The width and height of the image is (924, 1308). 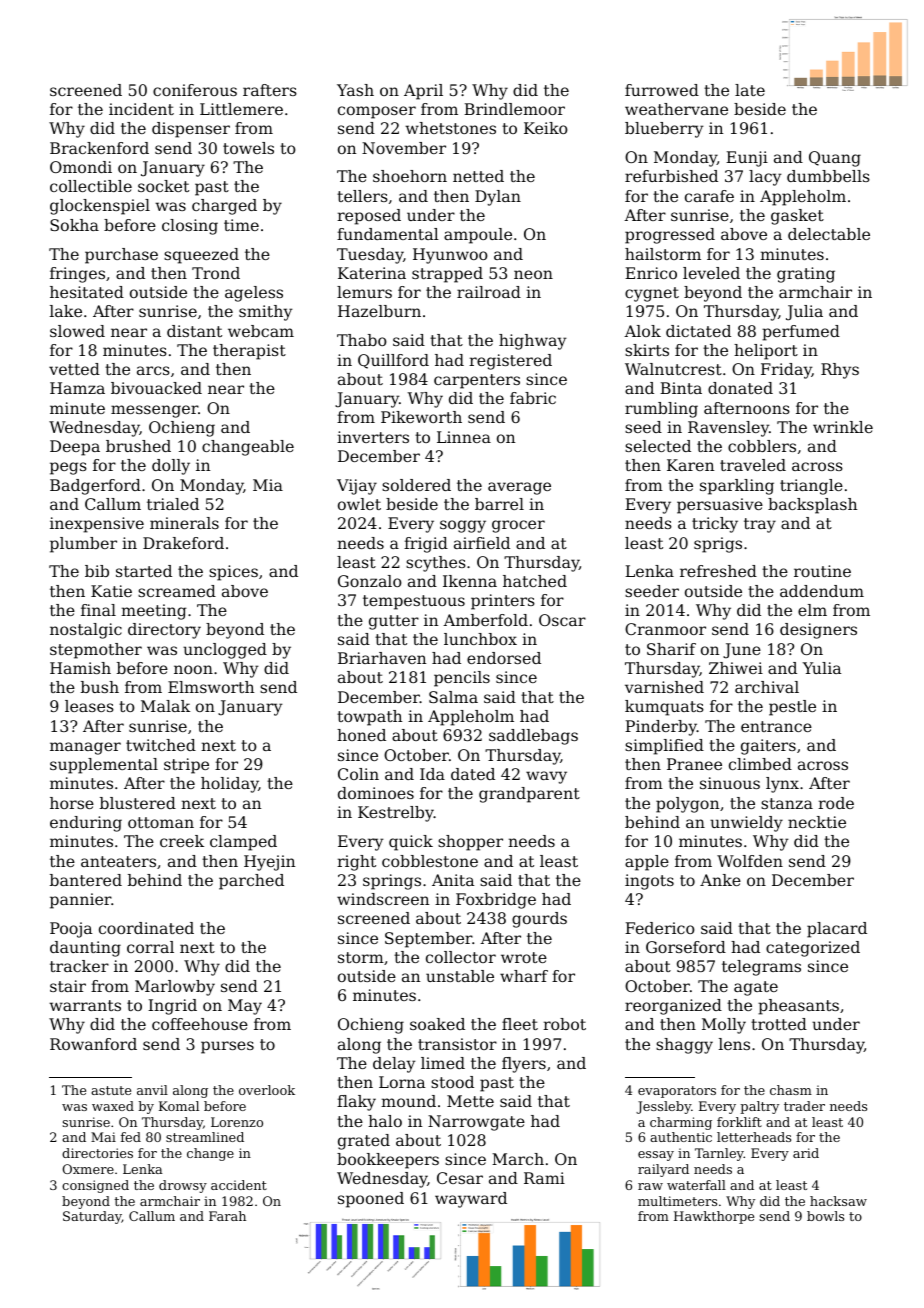 What do you see at coordinates (720, 506) in the image?
I see `persuasive` at bounding box center [720, 506].
